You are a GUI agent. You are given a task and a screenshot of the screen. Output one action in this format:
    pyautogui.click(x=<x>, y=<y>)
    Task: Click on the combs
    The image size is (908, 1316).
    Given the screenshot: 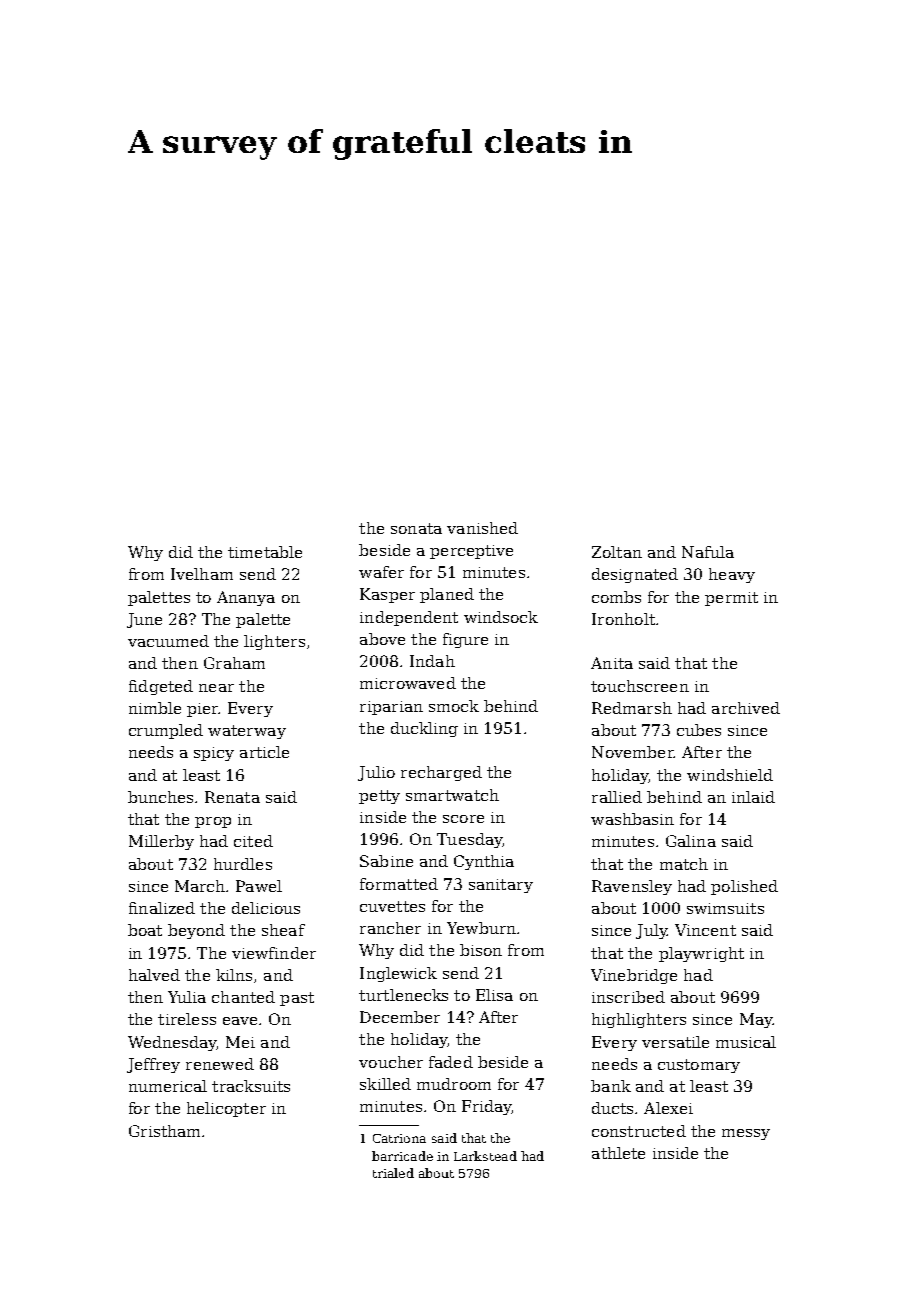 What is the action you would take?
    pyautogui.click(x=616, y=597)
